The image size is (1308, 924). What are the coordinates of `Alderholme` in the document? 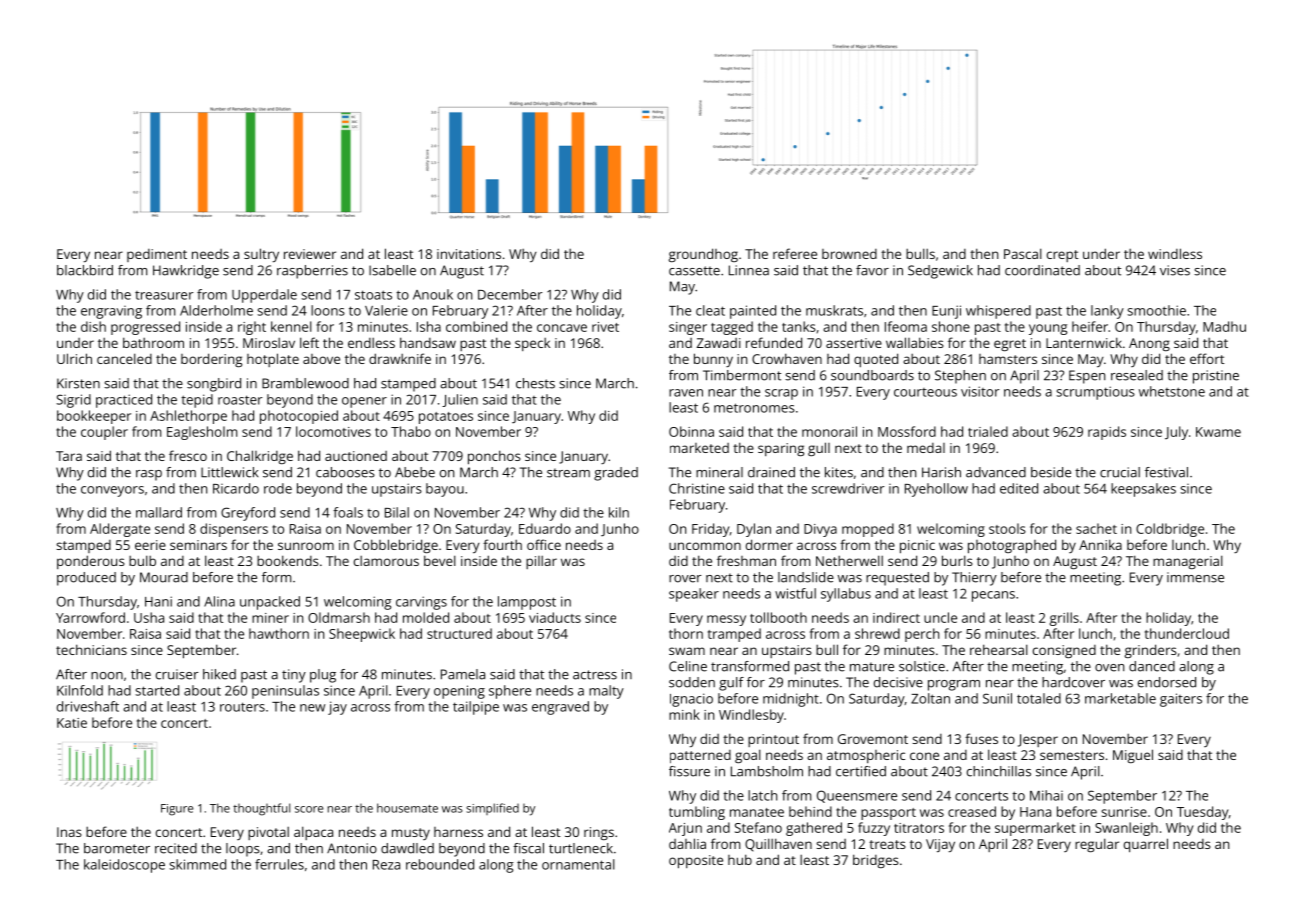 It's located at (216, 310).
